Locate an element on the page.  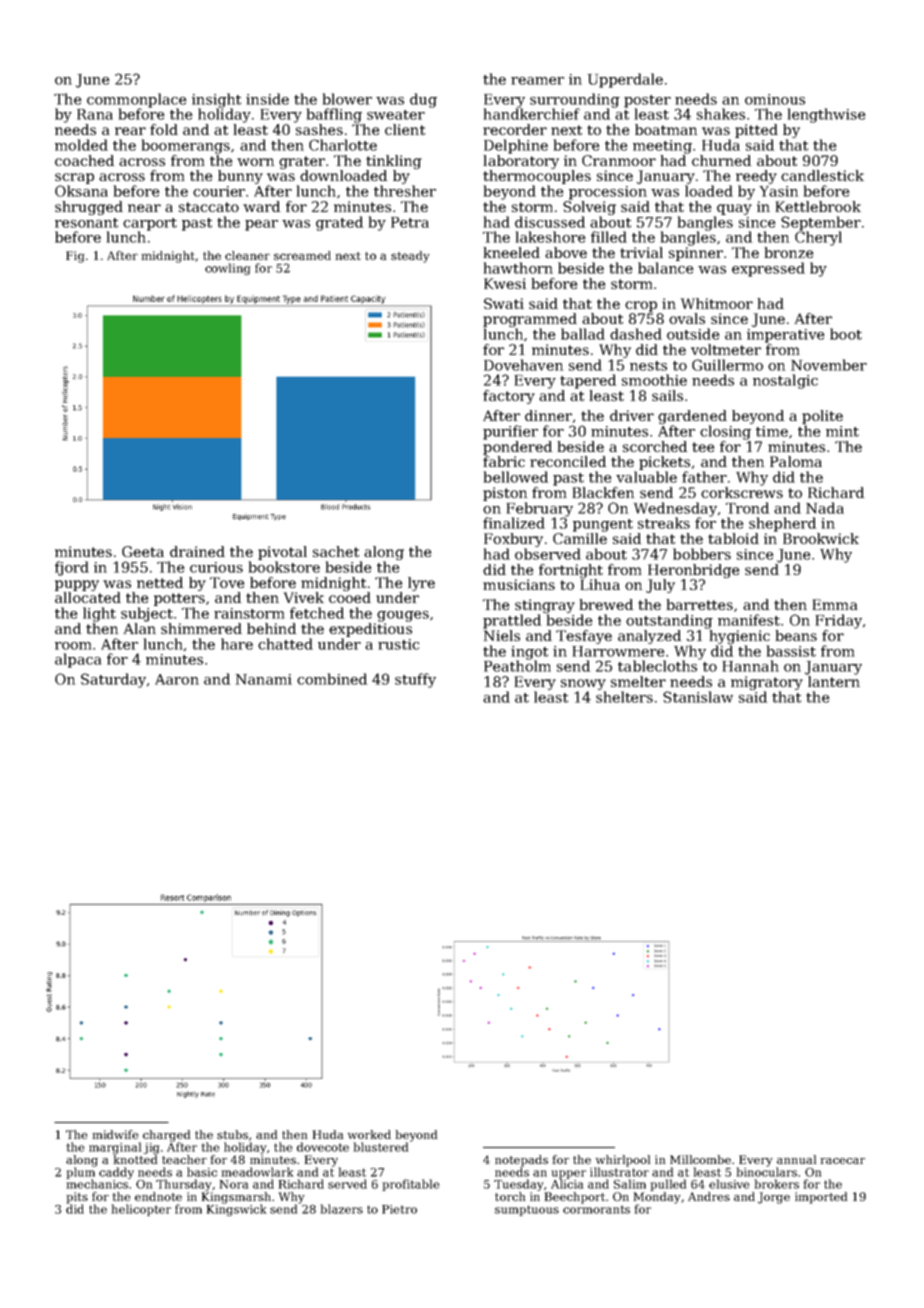
charged is located at coordinates (166, 1136).
